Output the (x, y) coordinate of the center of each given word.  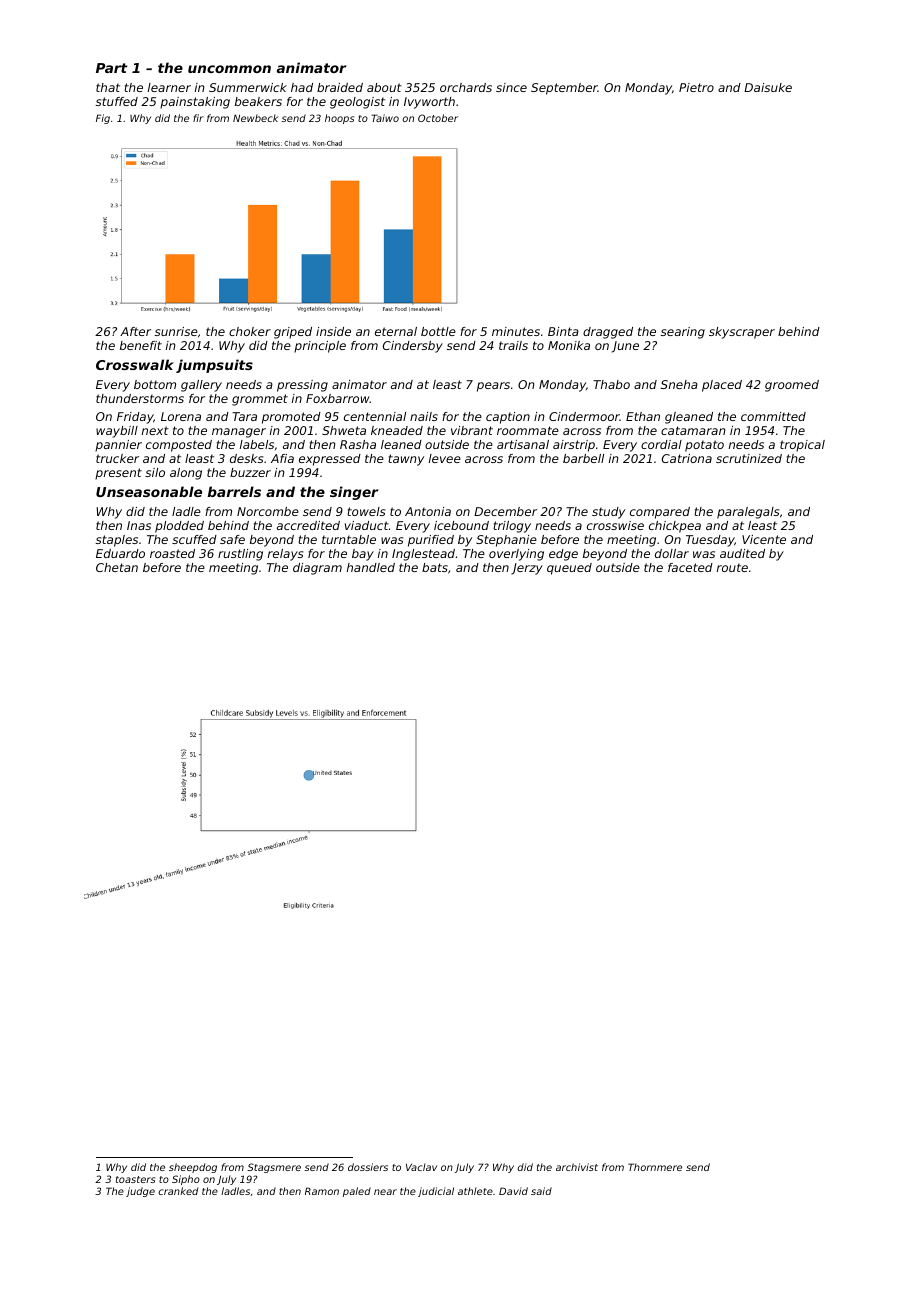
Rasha (358, 444)
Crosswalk (135, 364)
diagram (317, 569)
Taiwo (385, 118)
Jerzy (527, 569)
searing (683, 333)
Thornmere (655, 1167)
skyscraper (742, 333)
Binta (563, 331)
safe (232, 539)
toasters (135, 1179)
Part (111, 68)
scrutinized (749, 458)
